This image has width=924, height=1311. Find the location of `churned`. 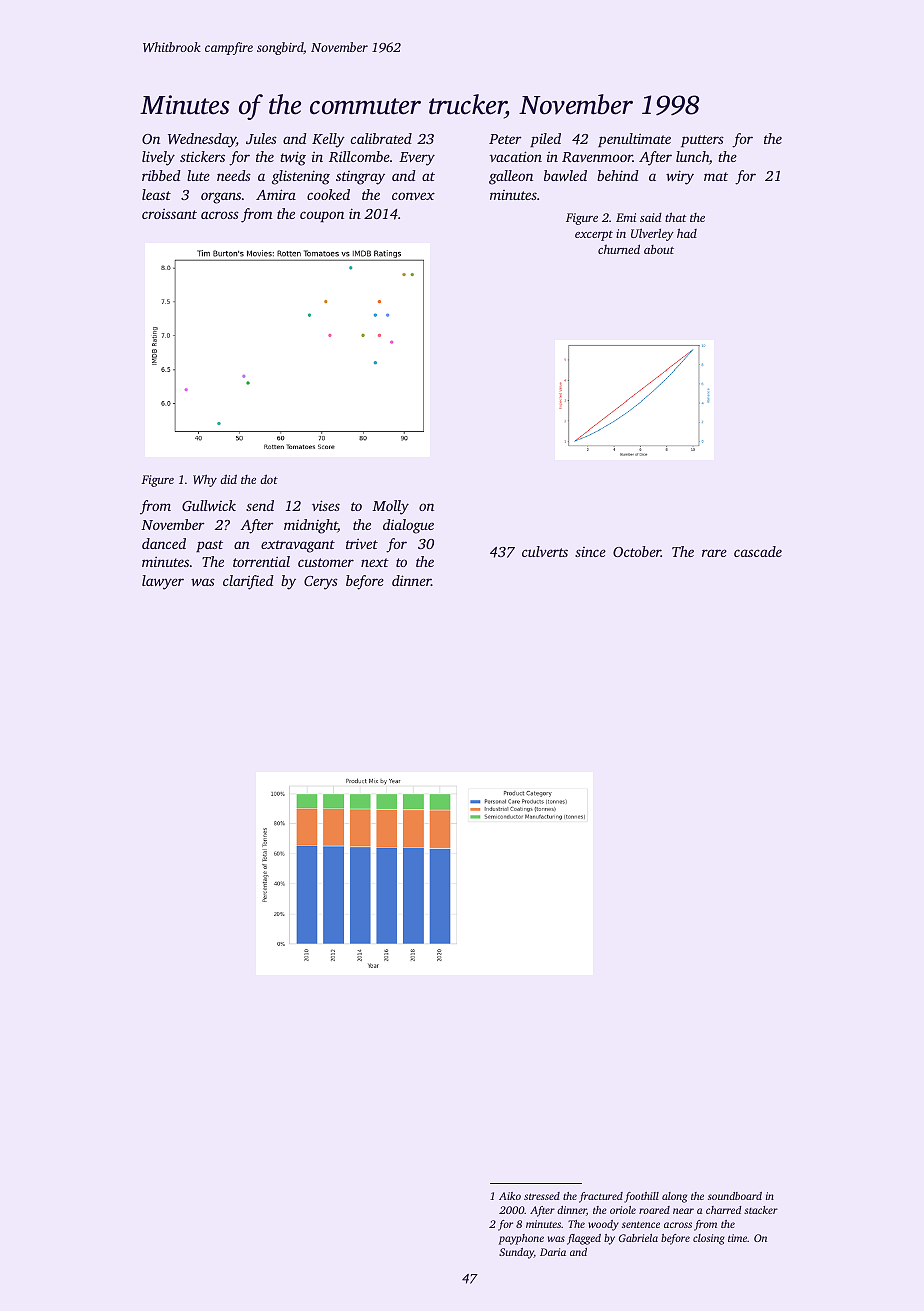

churned is located at coordinates (619, 249).
